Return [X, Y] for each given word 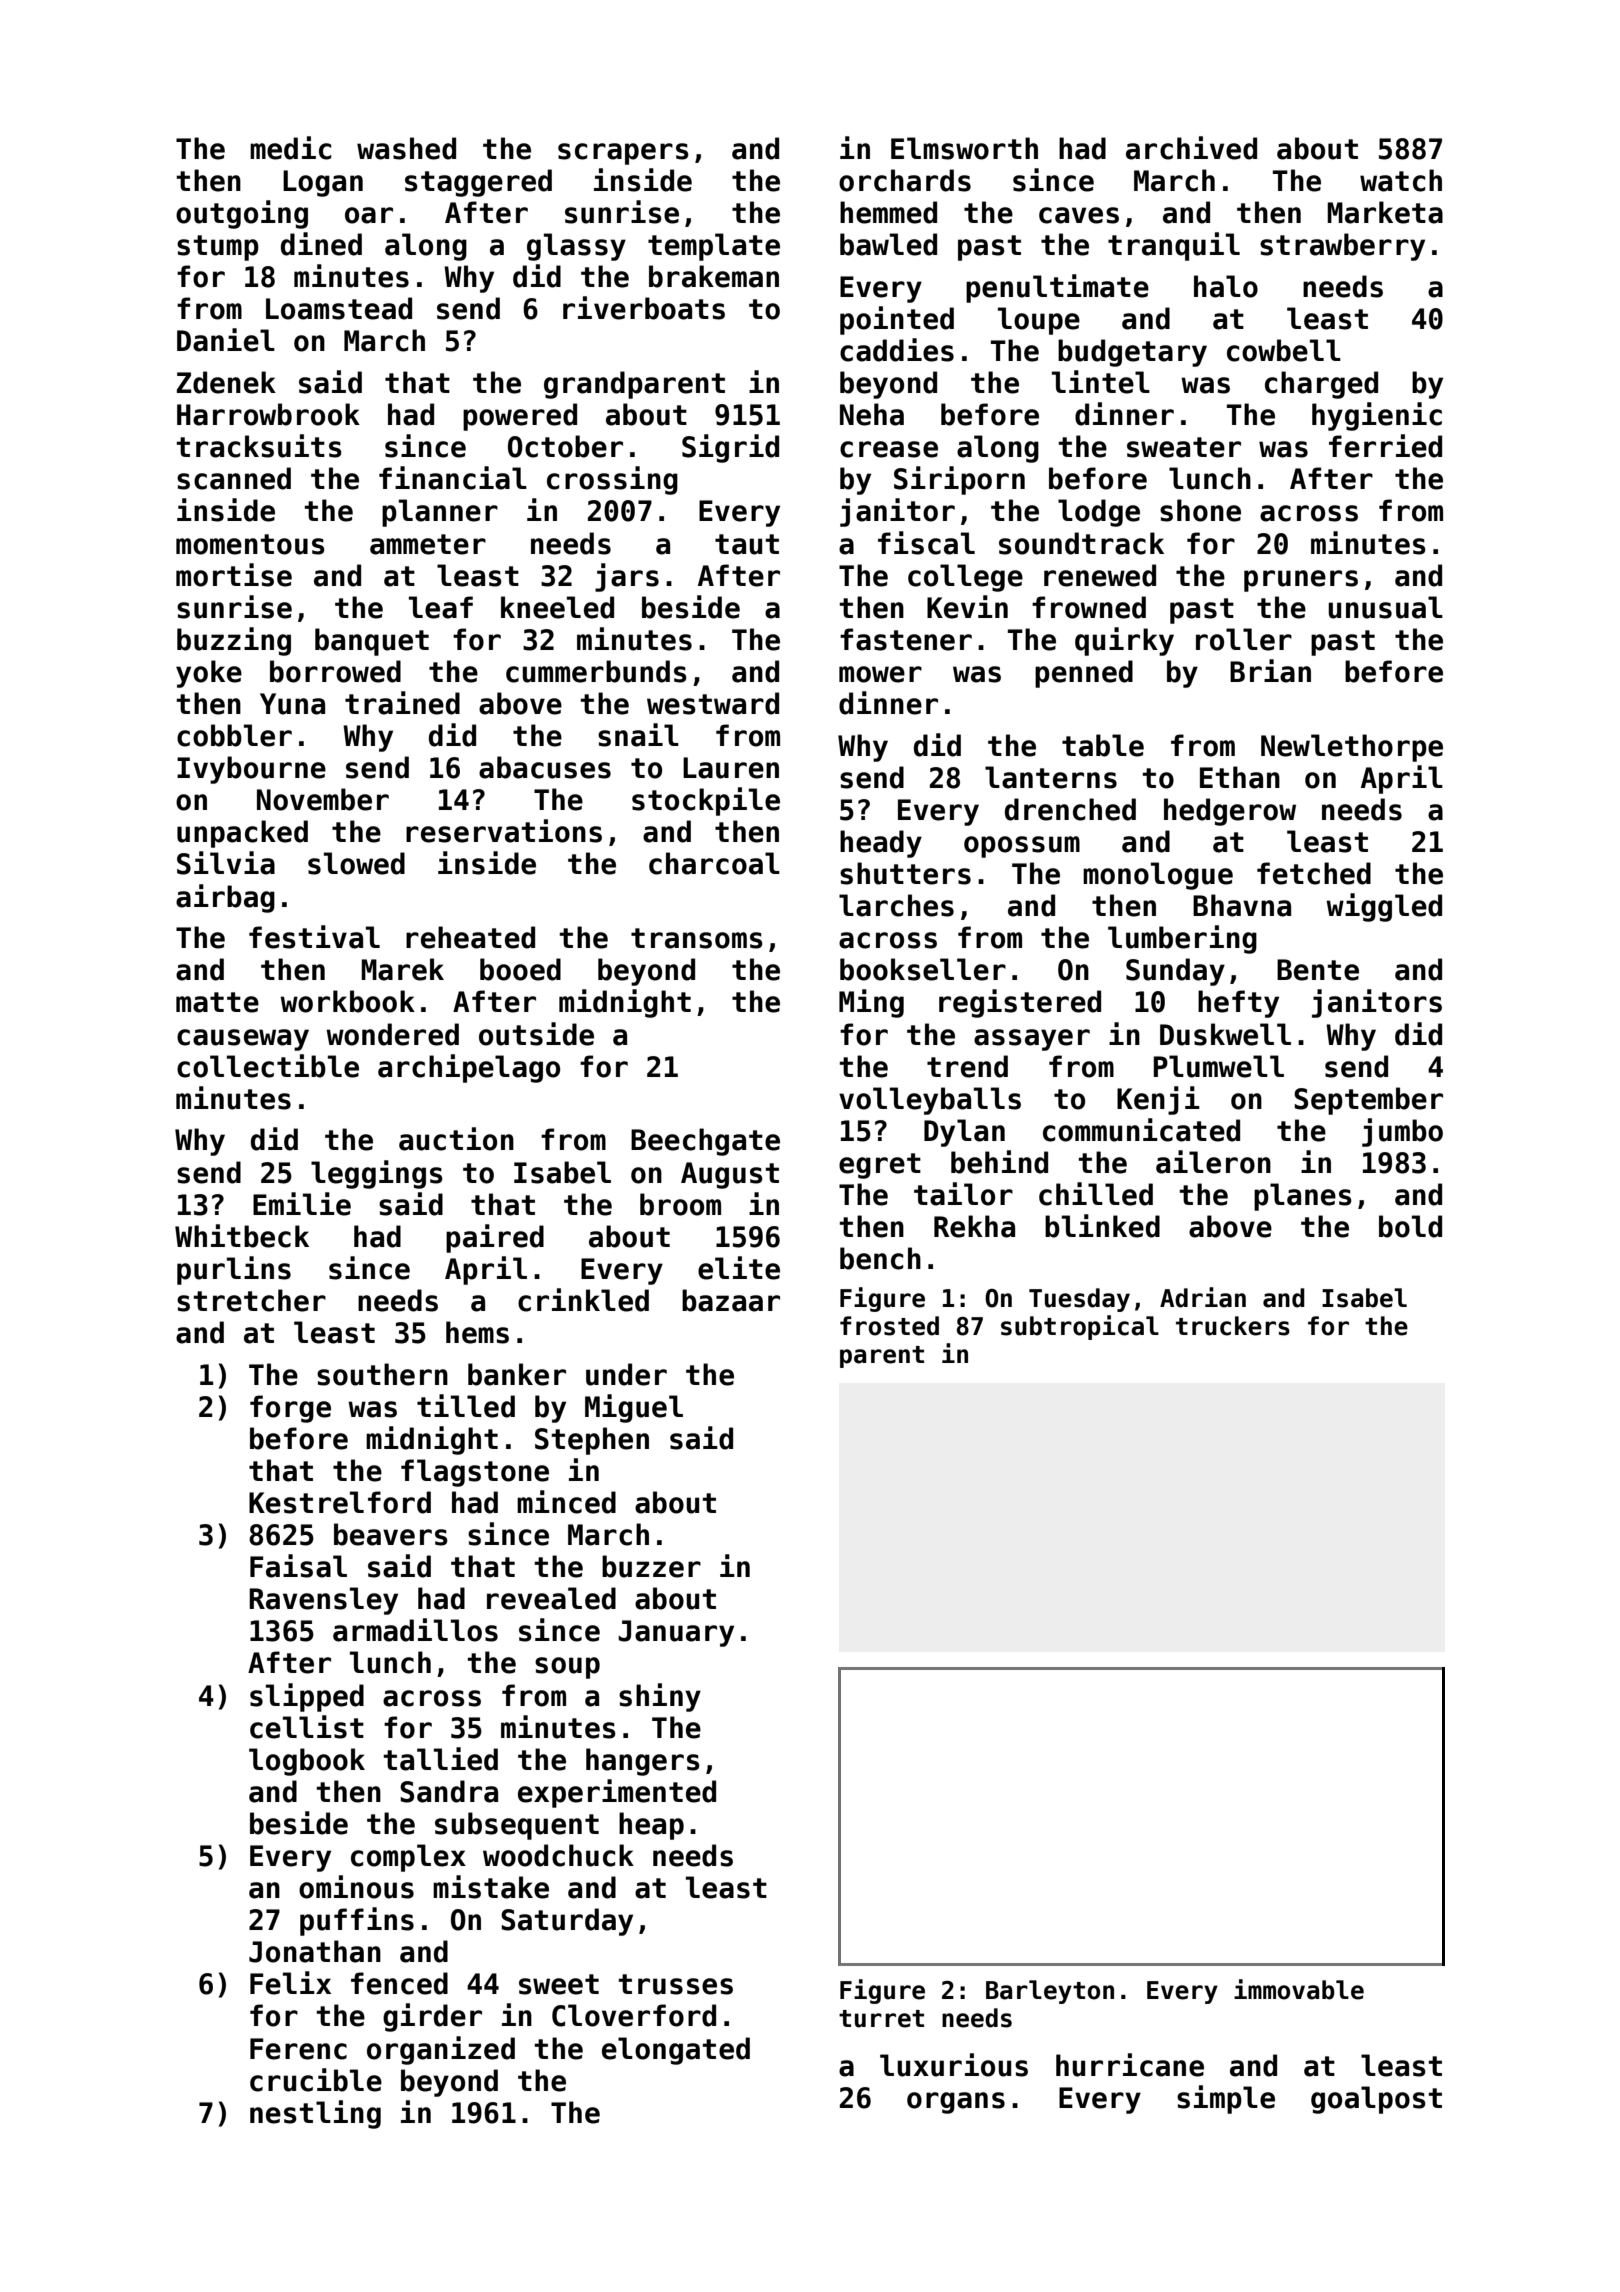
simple [1226, 2099]
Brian [1270, 671]
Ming [871, 1003]
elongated [676, 2051]
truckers [1233, 1326]
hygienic [1377, 416]
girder [432, 2017]
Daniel [226, 340]
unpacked [242, 834]
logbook [307, 1762]
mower [880, 674]
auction [456, 1139]
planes [1303, 1197]
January [676, 1633]
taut [747, 544]
